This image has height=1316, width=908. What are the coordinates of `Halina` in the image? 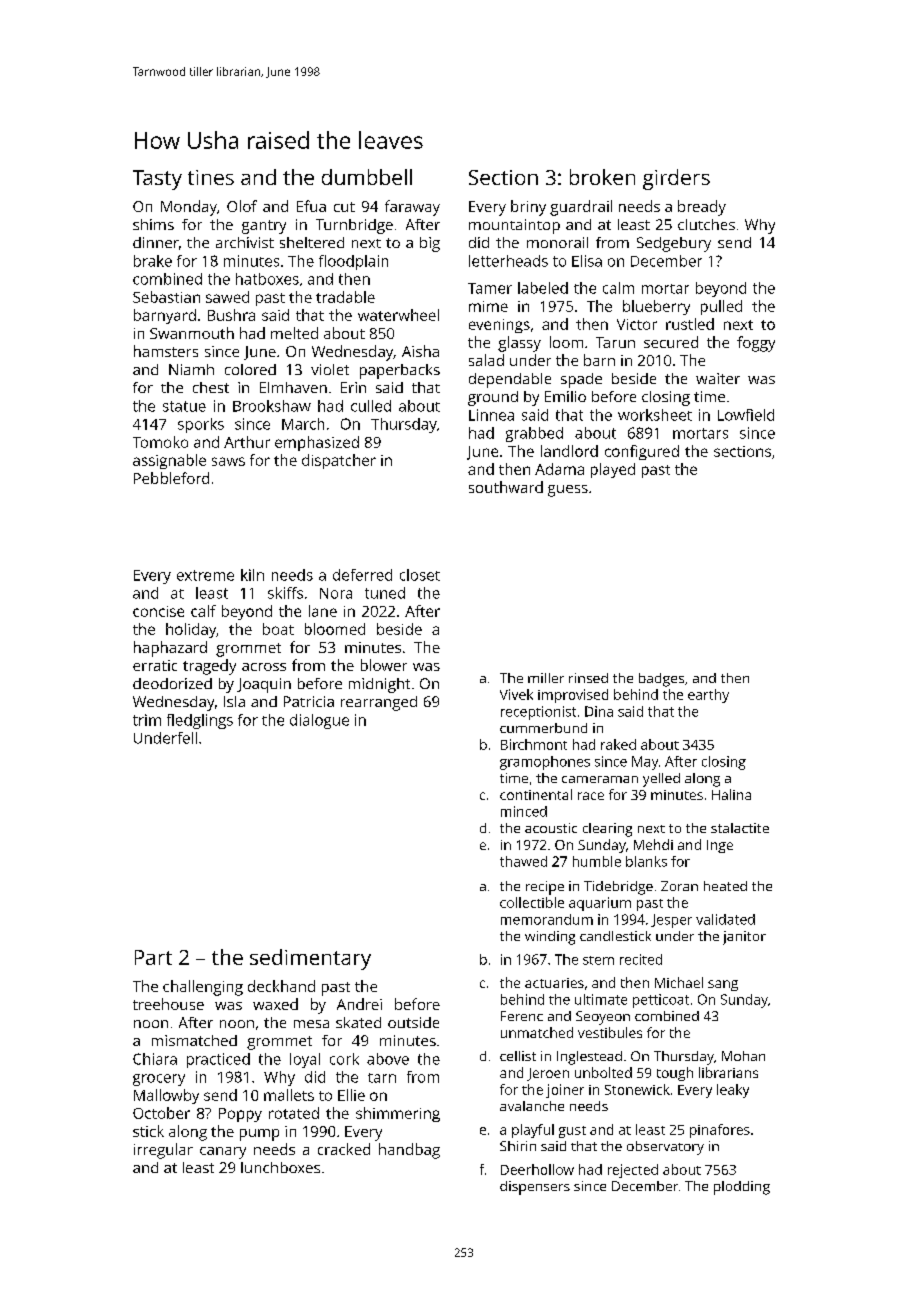 It's located at (731, 794).
